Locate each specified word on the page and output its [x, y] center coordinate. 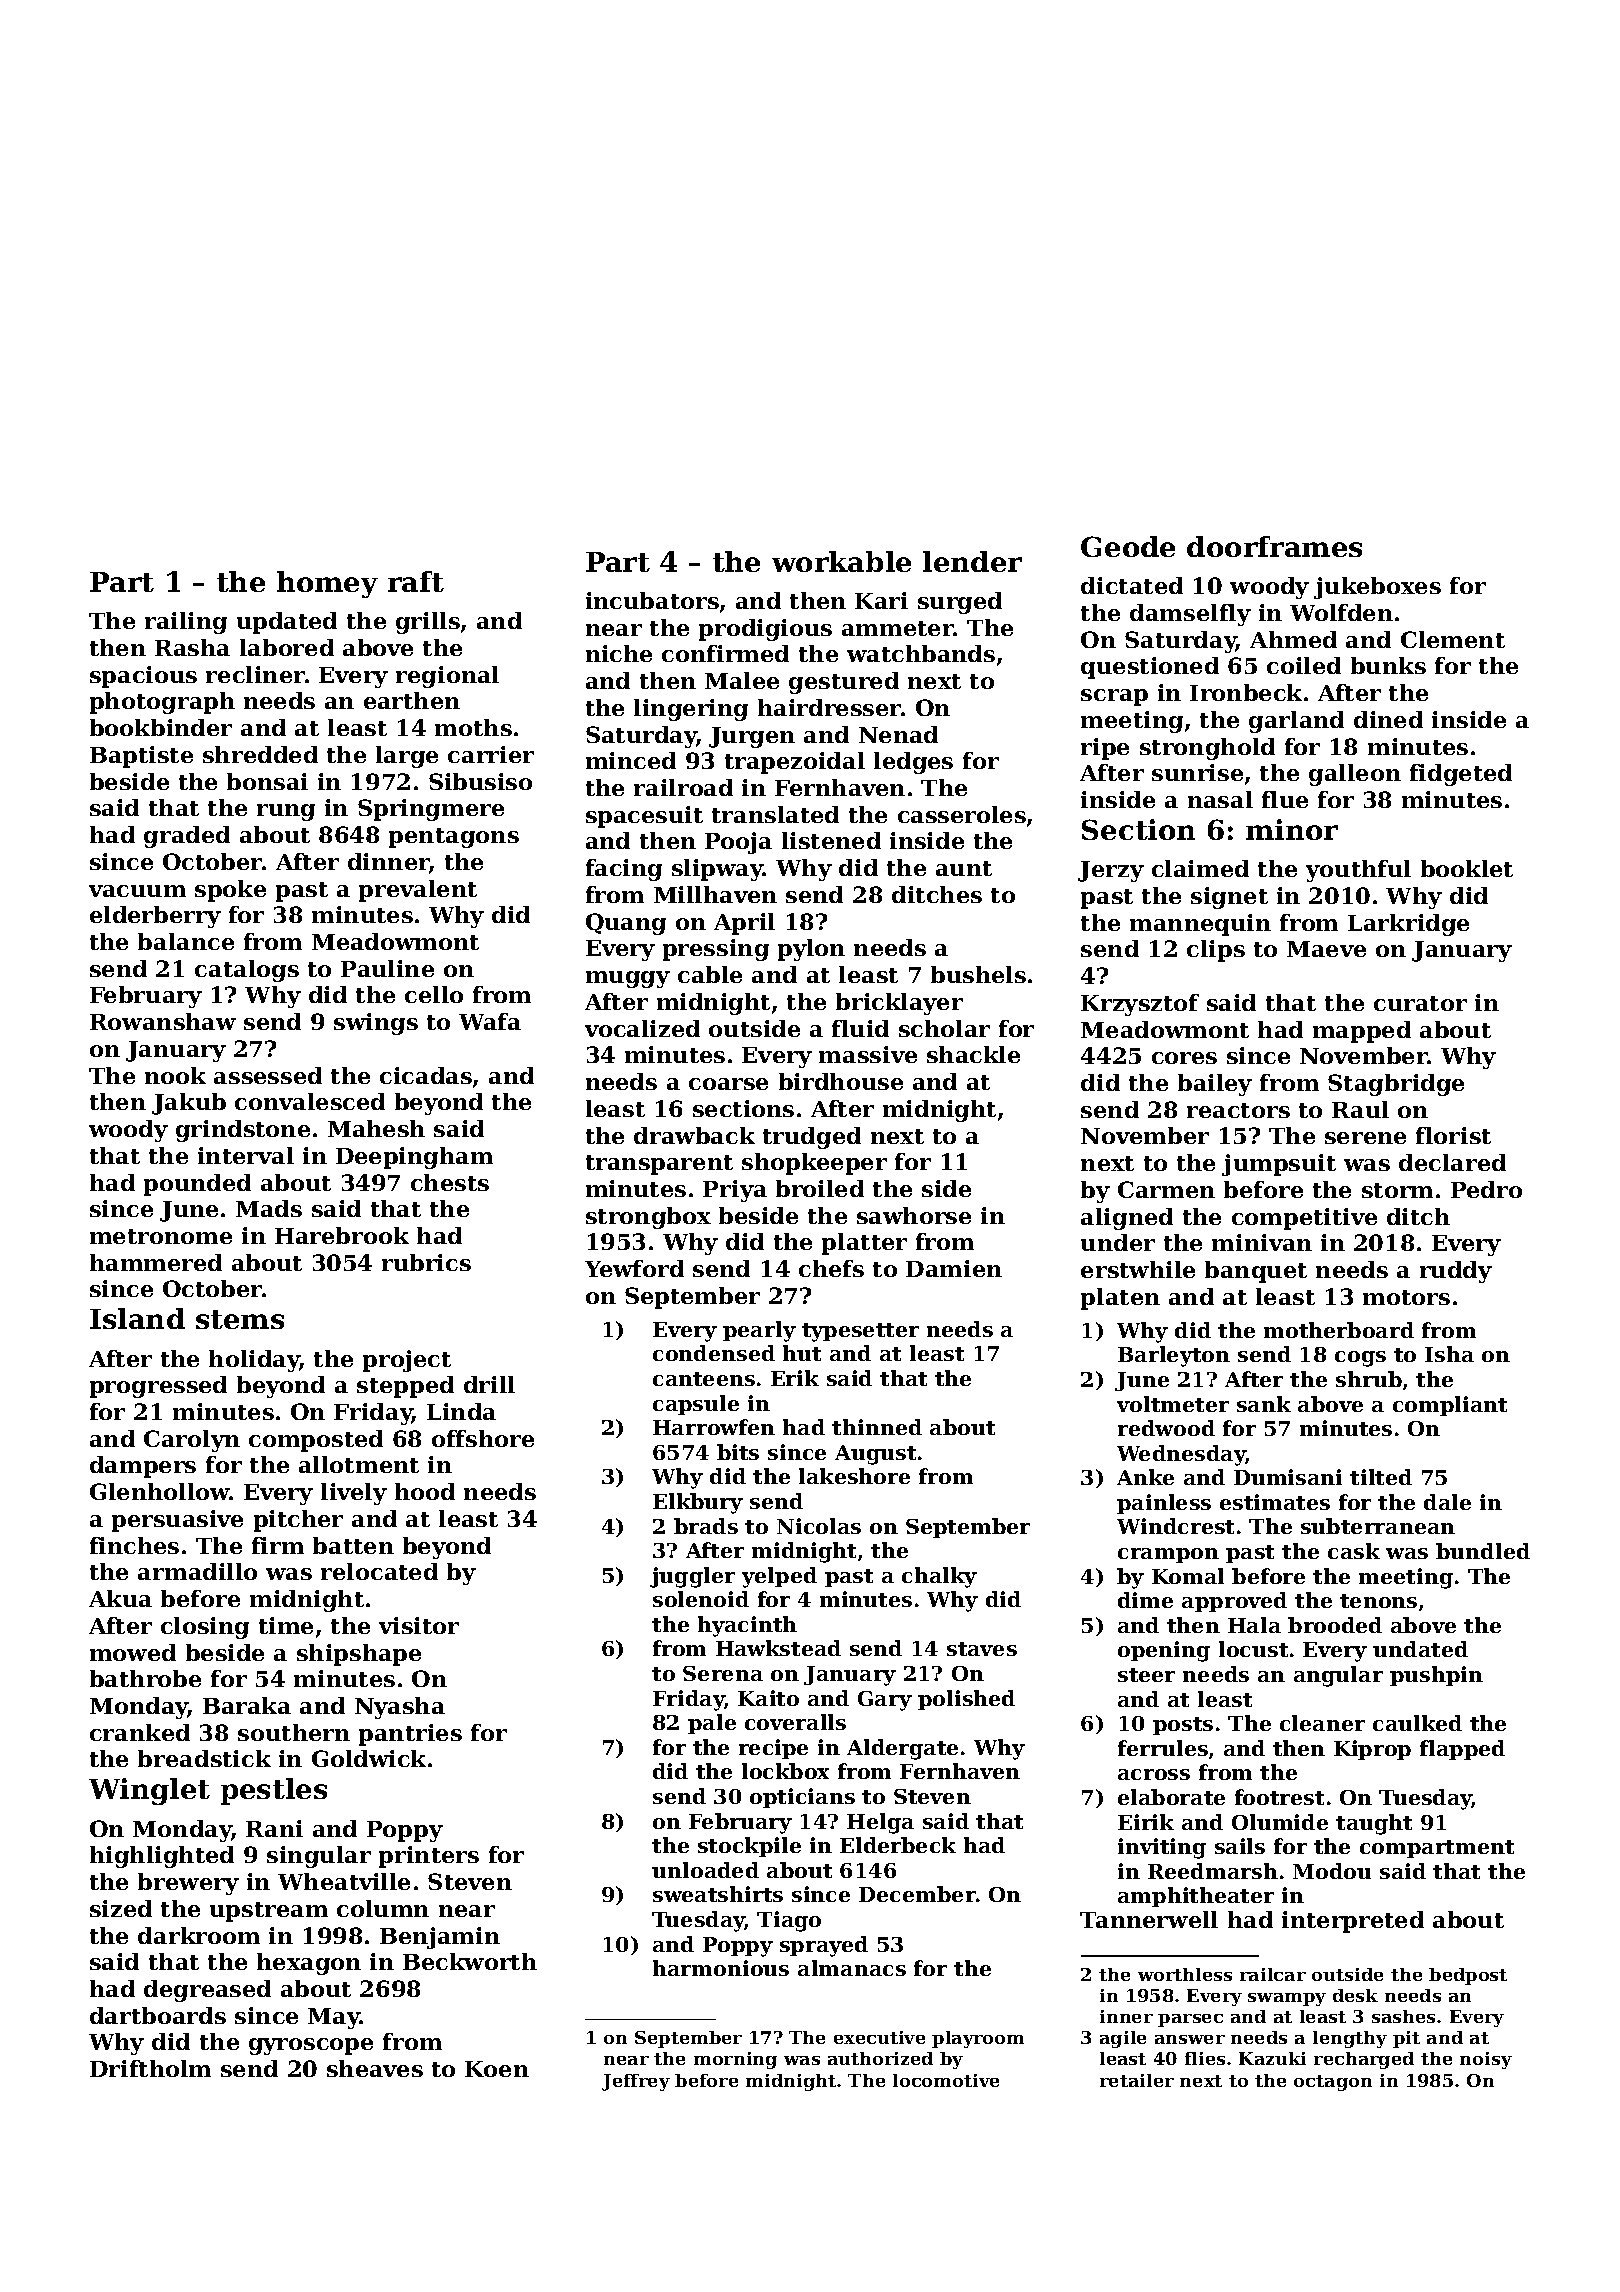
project [407, 1361]
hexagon [309, 1964]
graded [187, 837]
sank [1264, 1404]
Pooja [738, 843]
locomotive [946, 2080]
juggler [692, 1577]
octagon [1333, 2083]
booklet [1467, 868]
